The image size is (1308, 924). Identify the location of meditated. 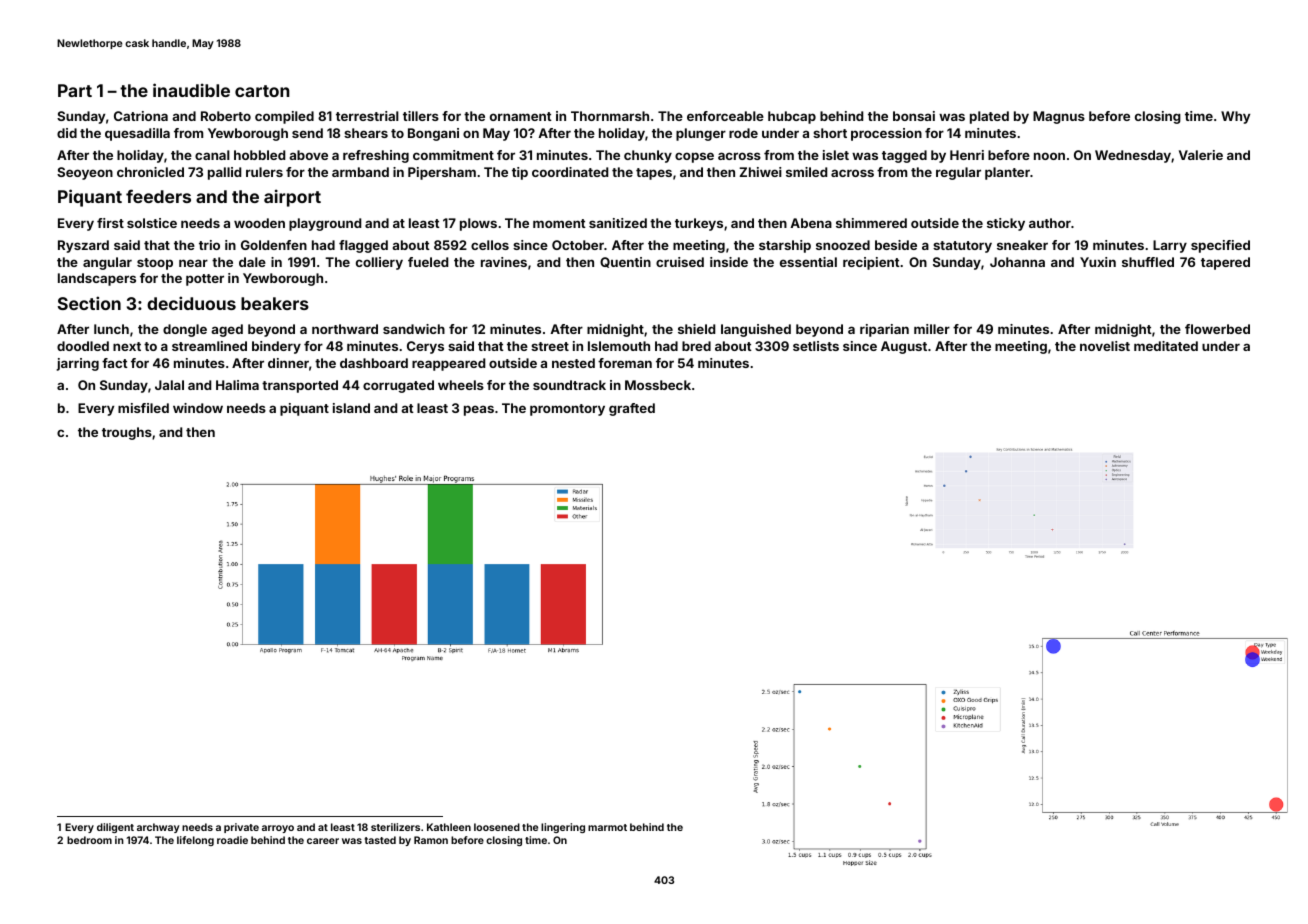
(1166, 346).
